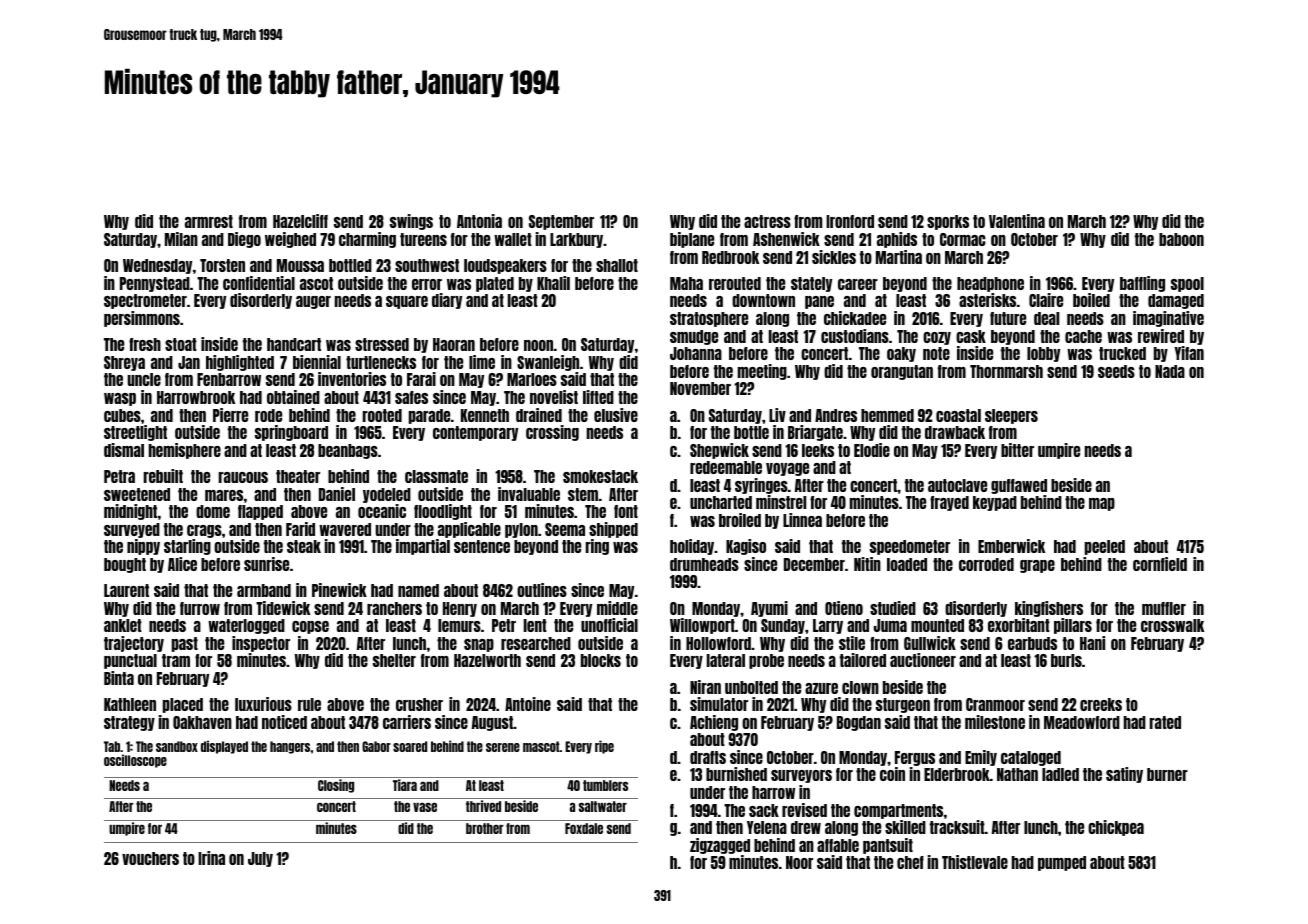 Image resolution: width=1308 pixels, height=924 pixels. What do you see at coordinates (1062, 863) in the screenshot?
I see `pumped` at bounding box center [1062, 863].
